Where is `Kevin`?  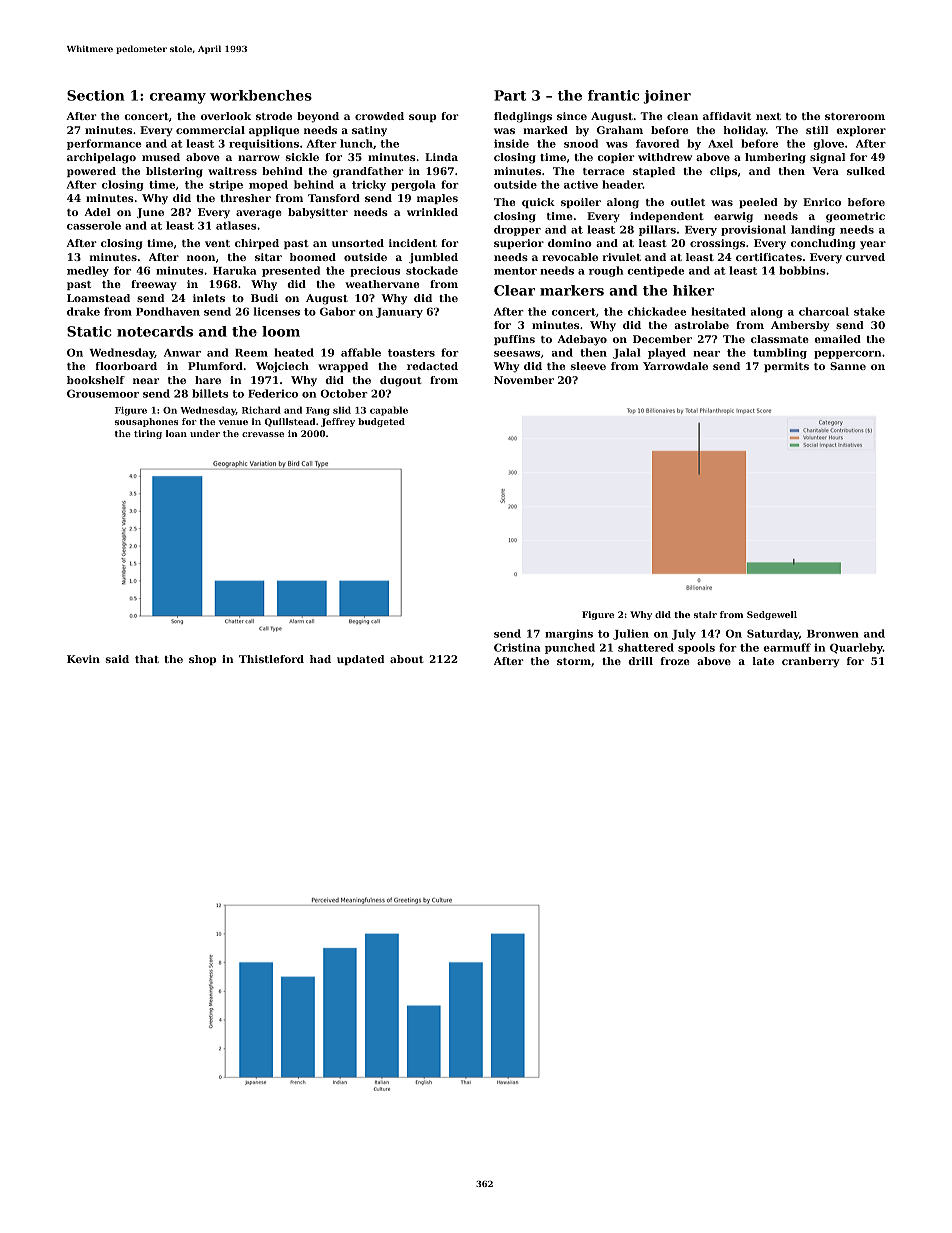 Kevin is located at coordinates (83, 659).
